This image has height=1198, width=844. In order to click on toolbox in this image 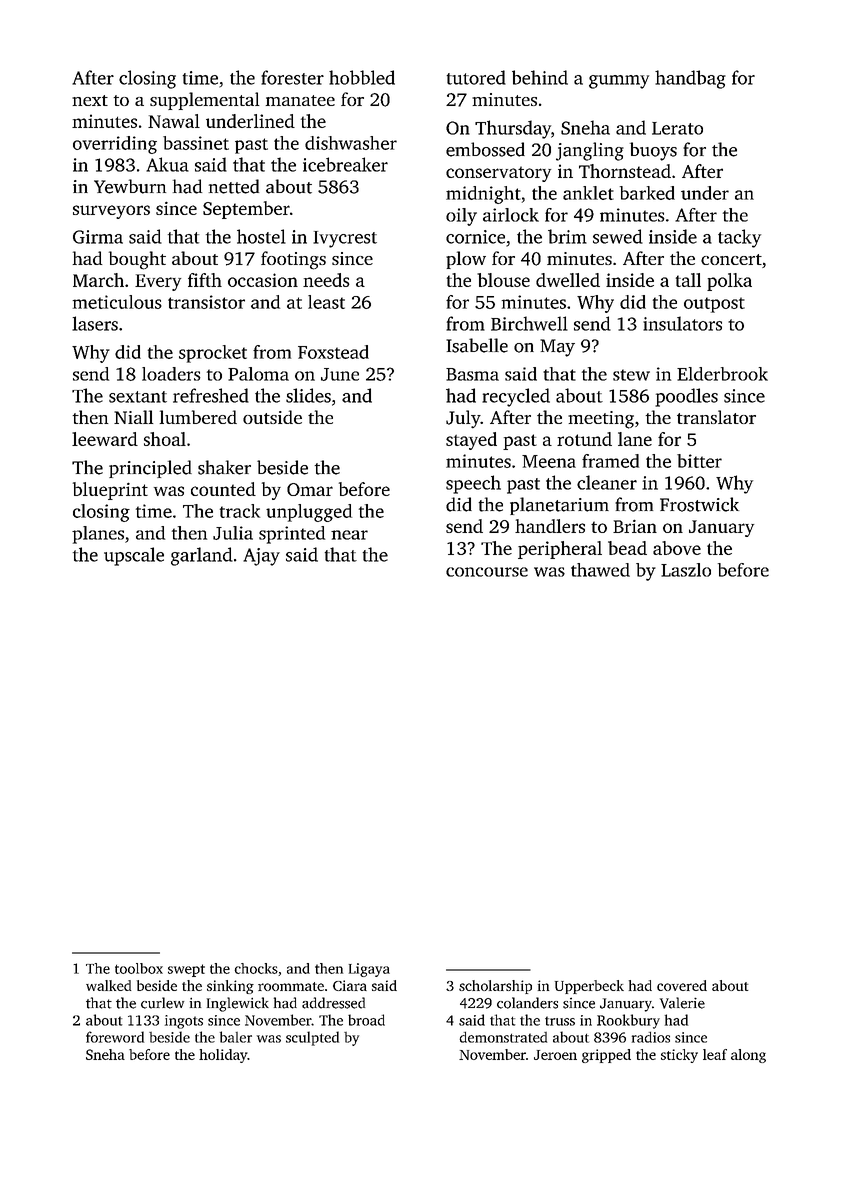, I will do `click(139, 968)`.
